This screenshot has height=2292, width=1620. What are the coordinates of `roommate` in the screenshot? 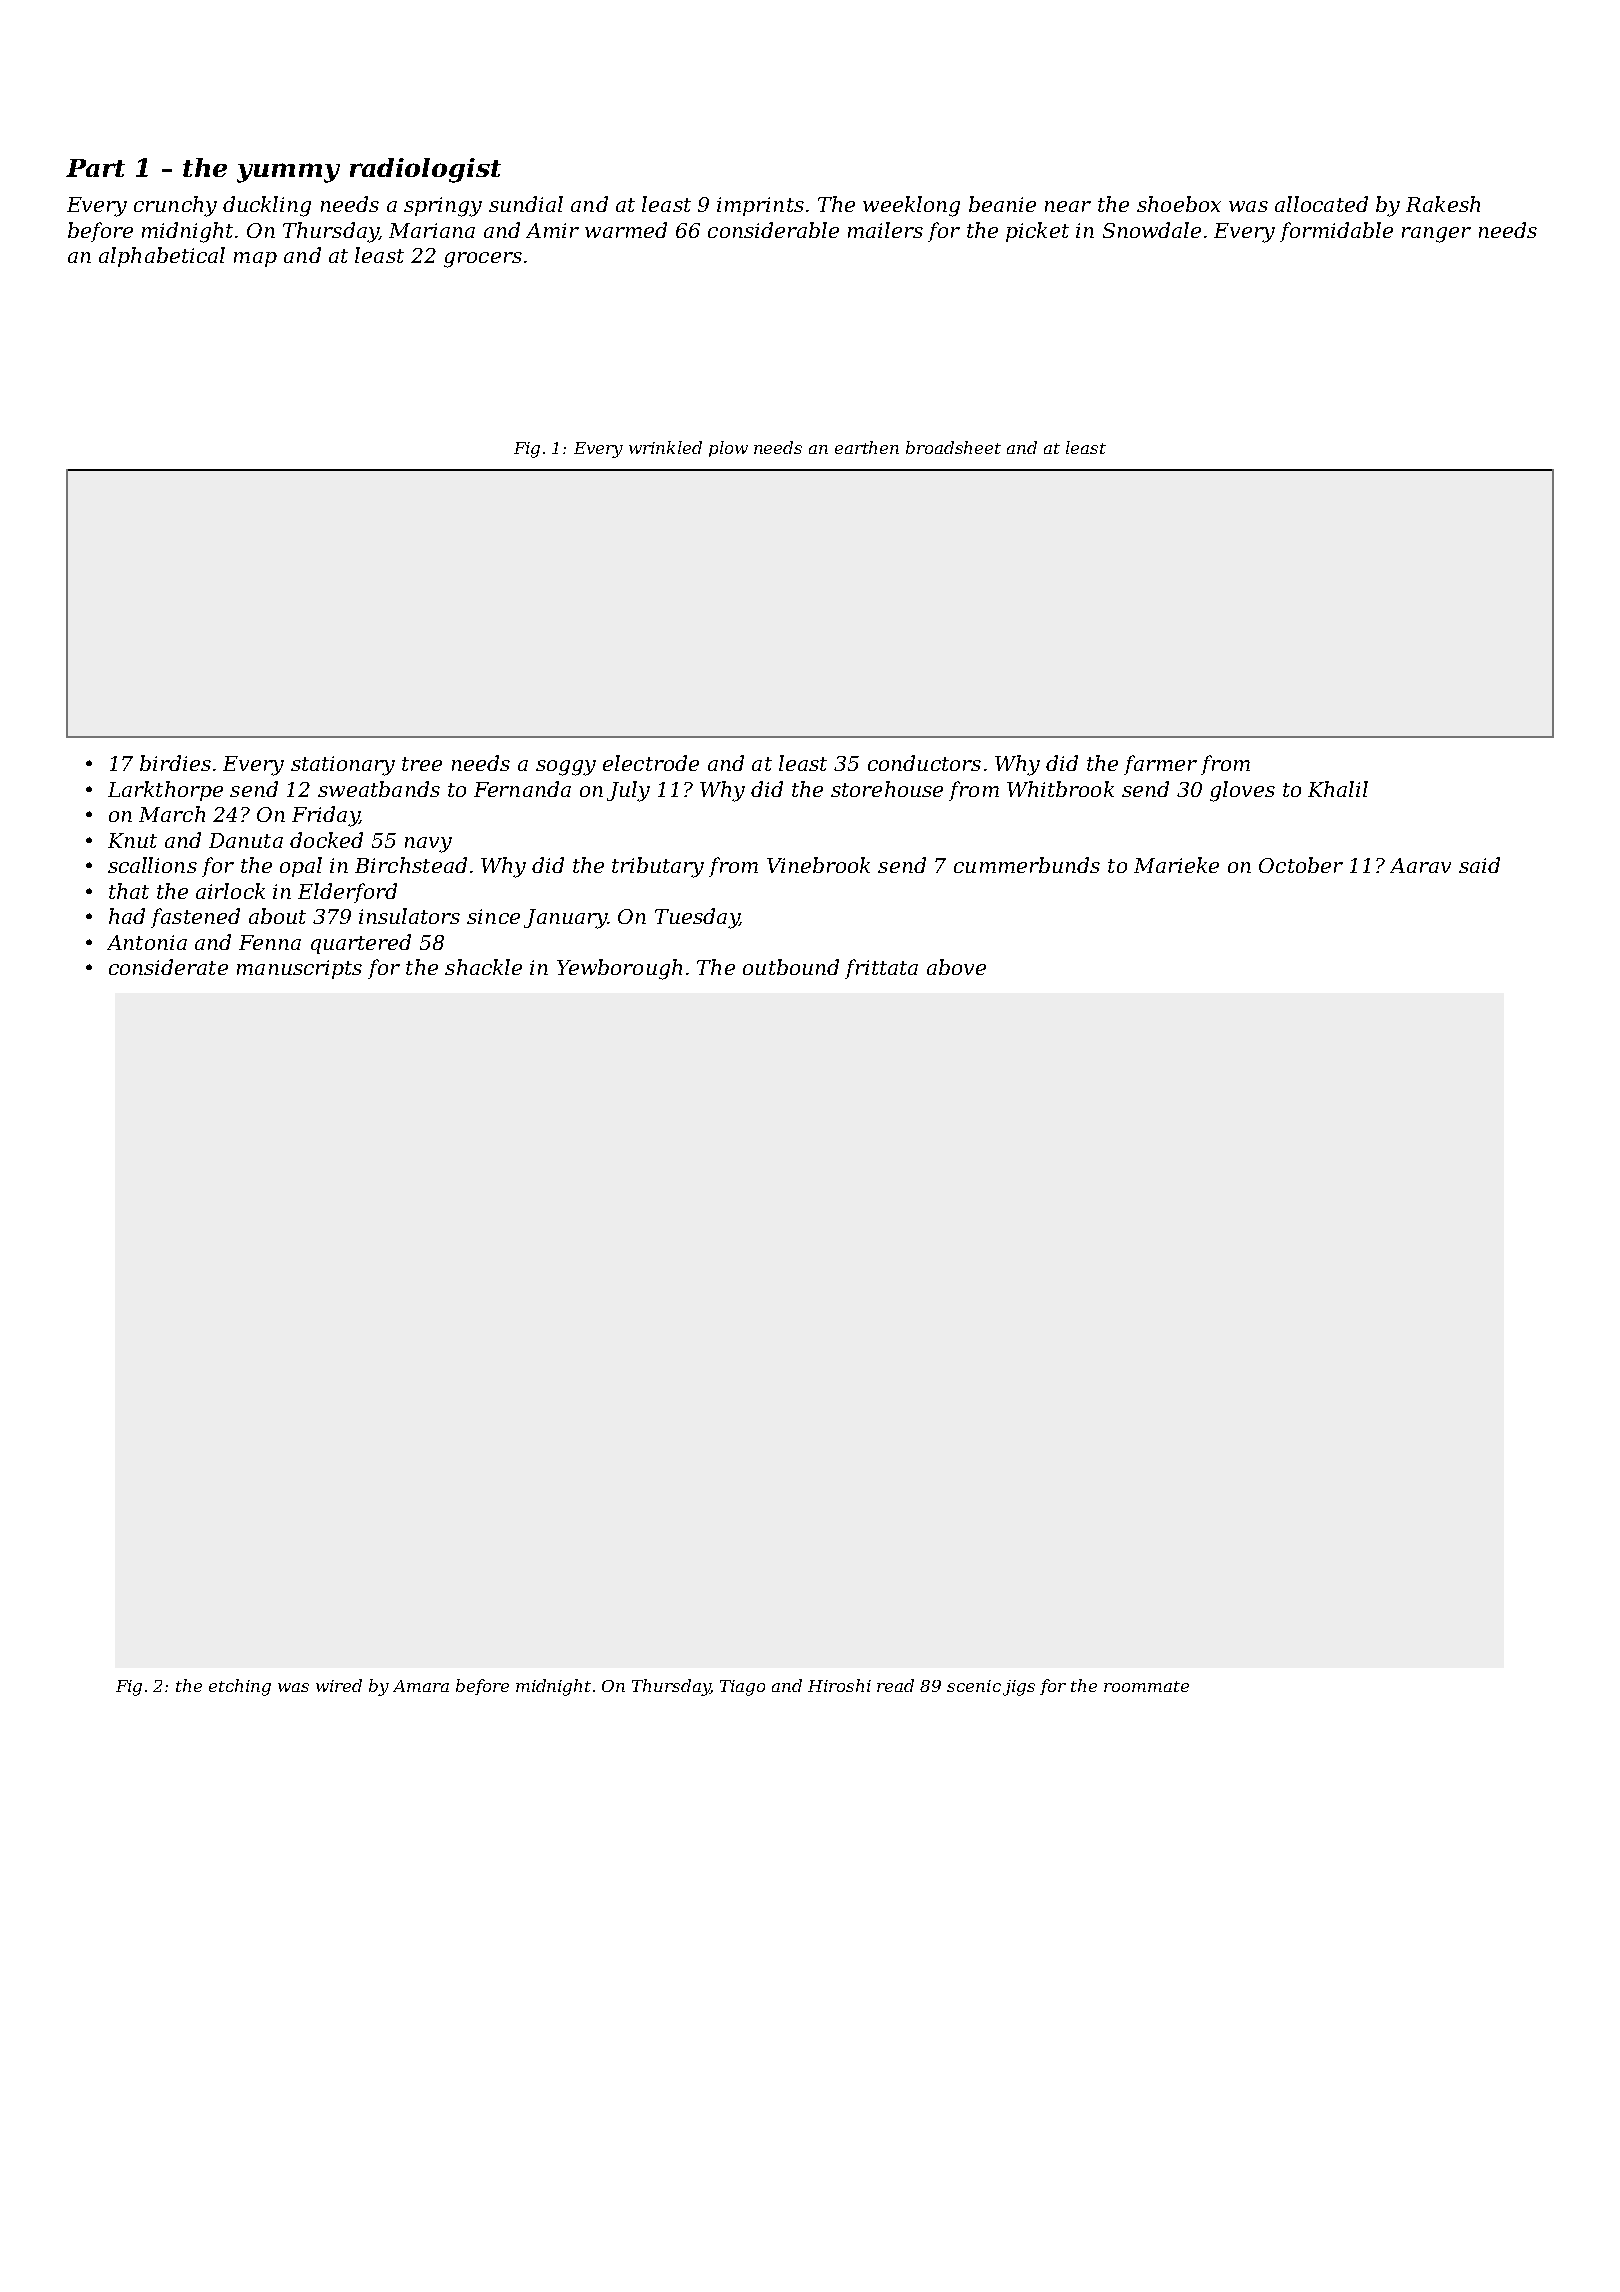 It's located at (1146, 1686).
